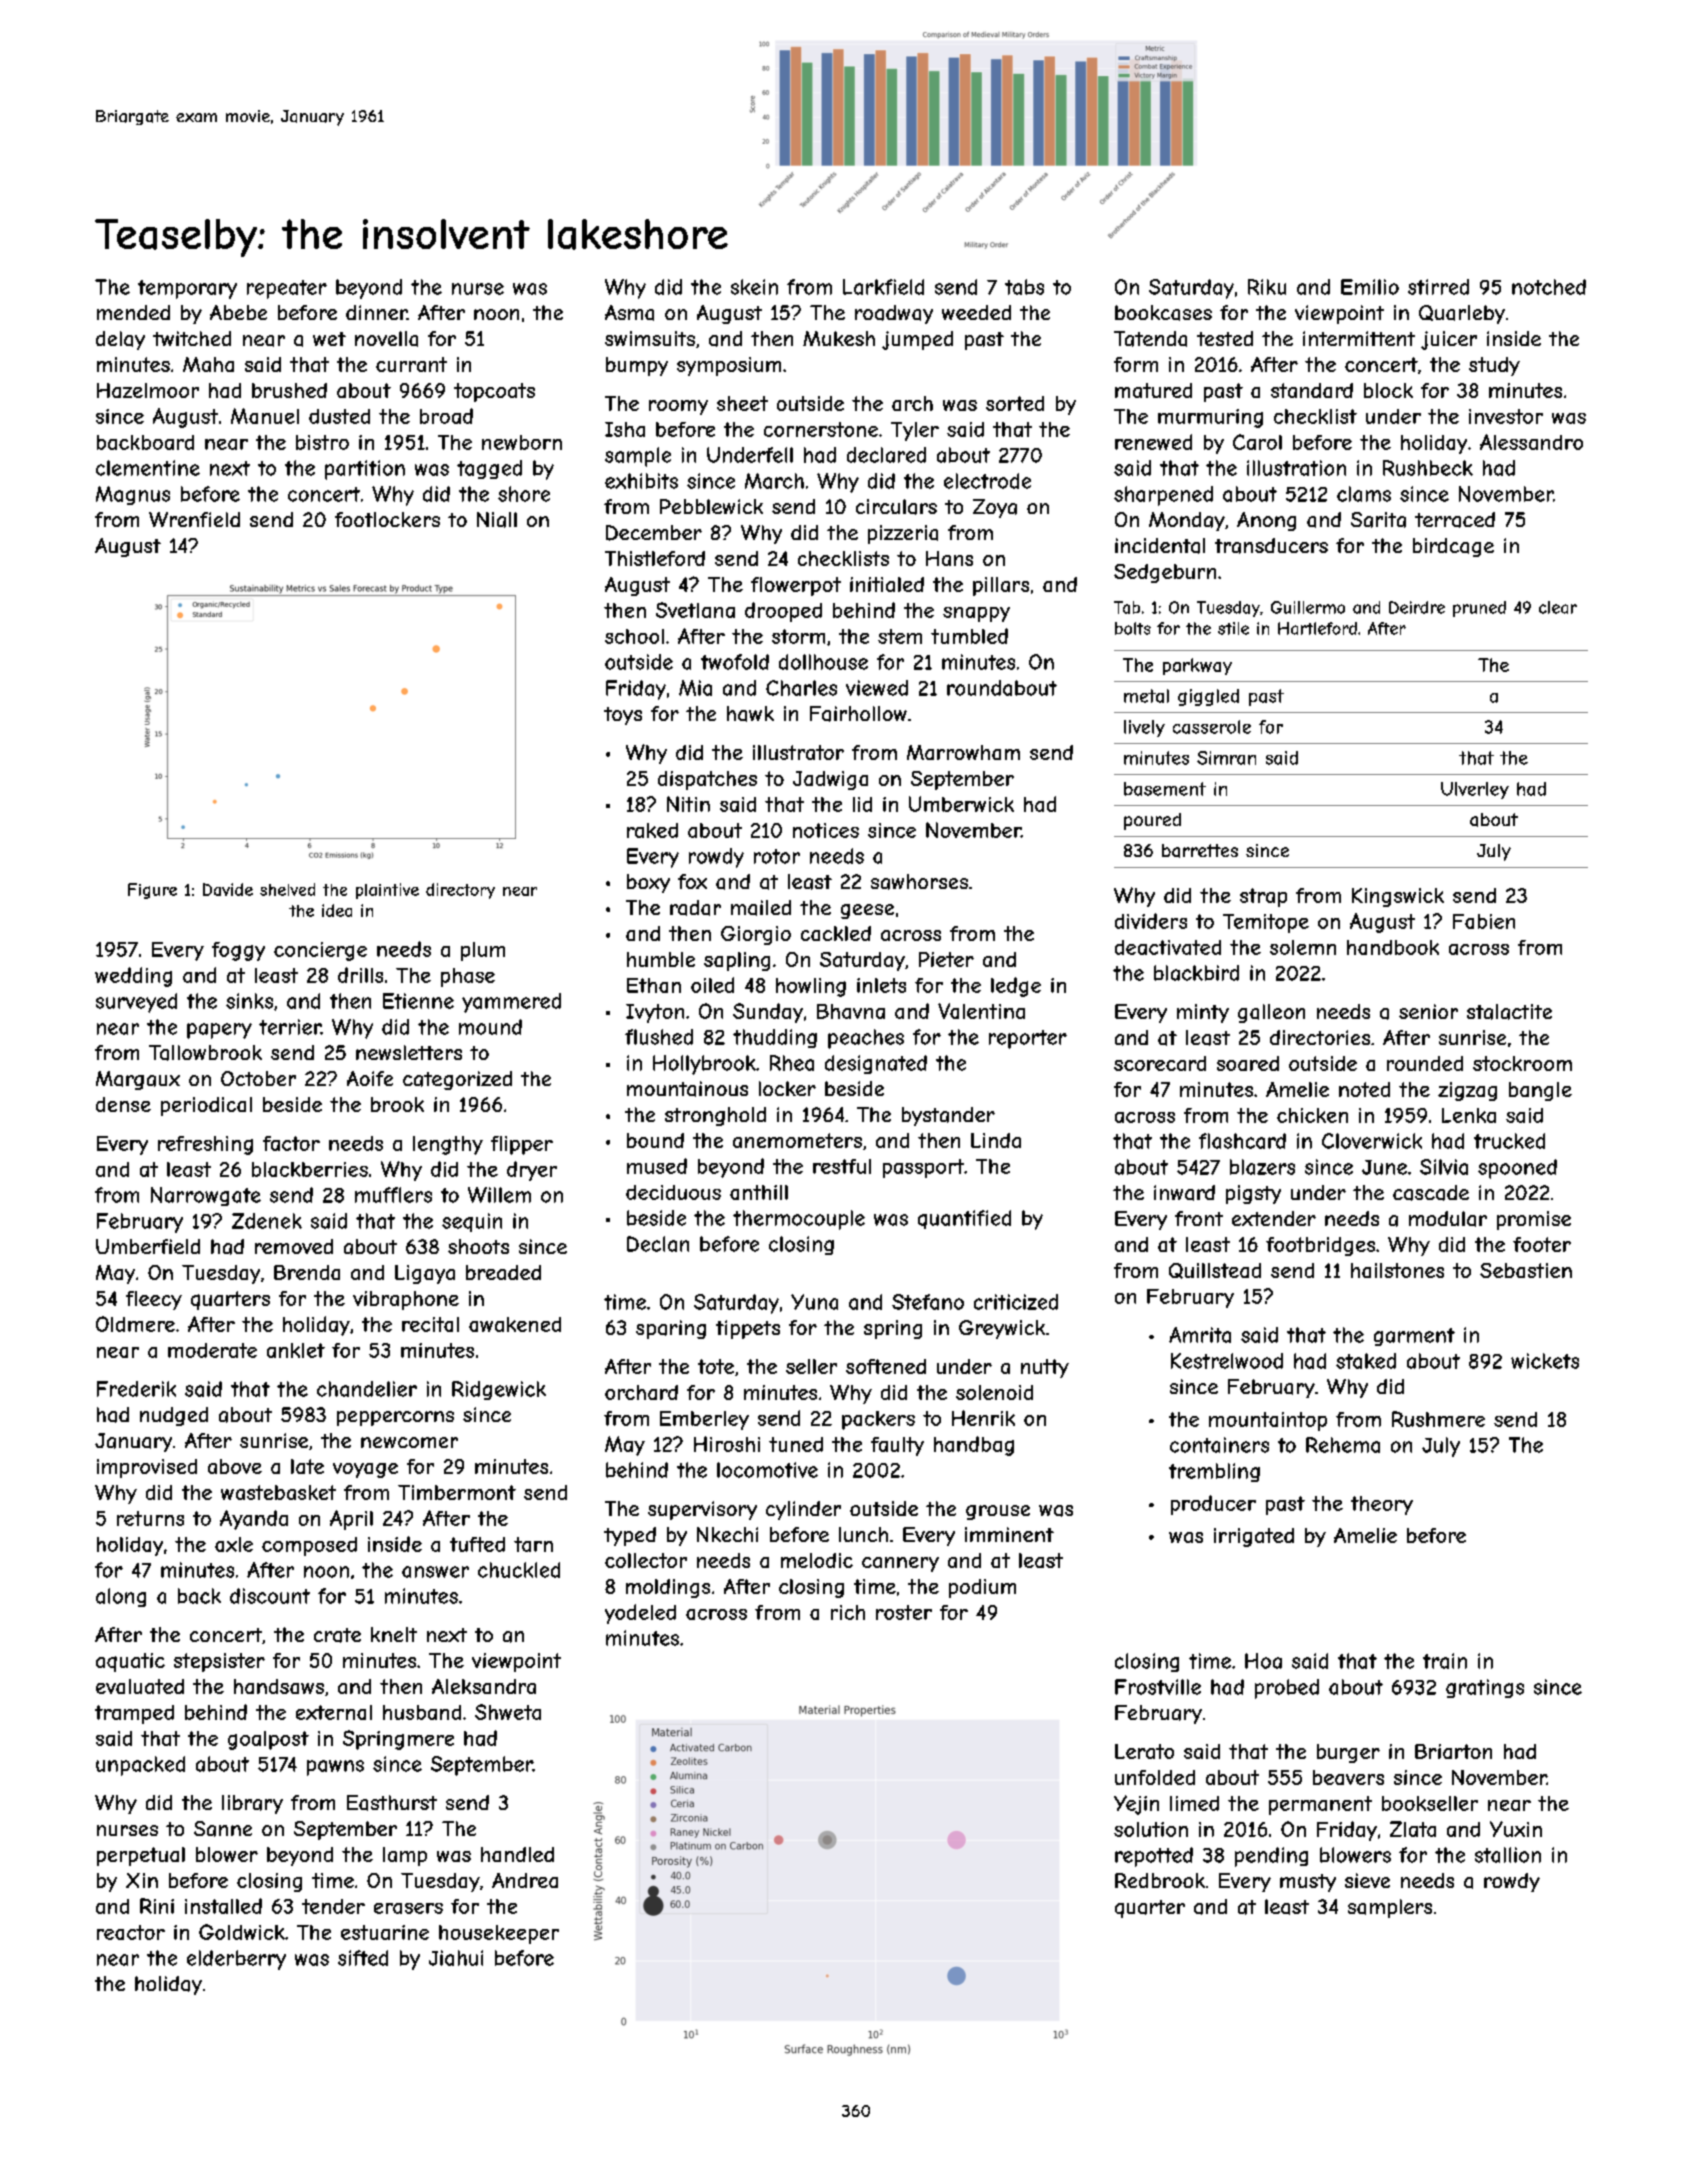  I want to click on restful, so click(842, 1166).
